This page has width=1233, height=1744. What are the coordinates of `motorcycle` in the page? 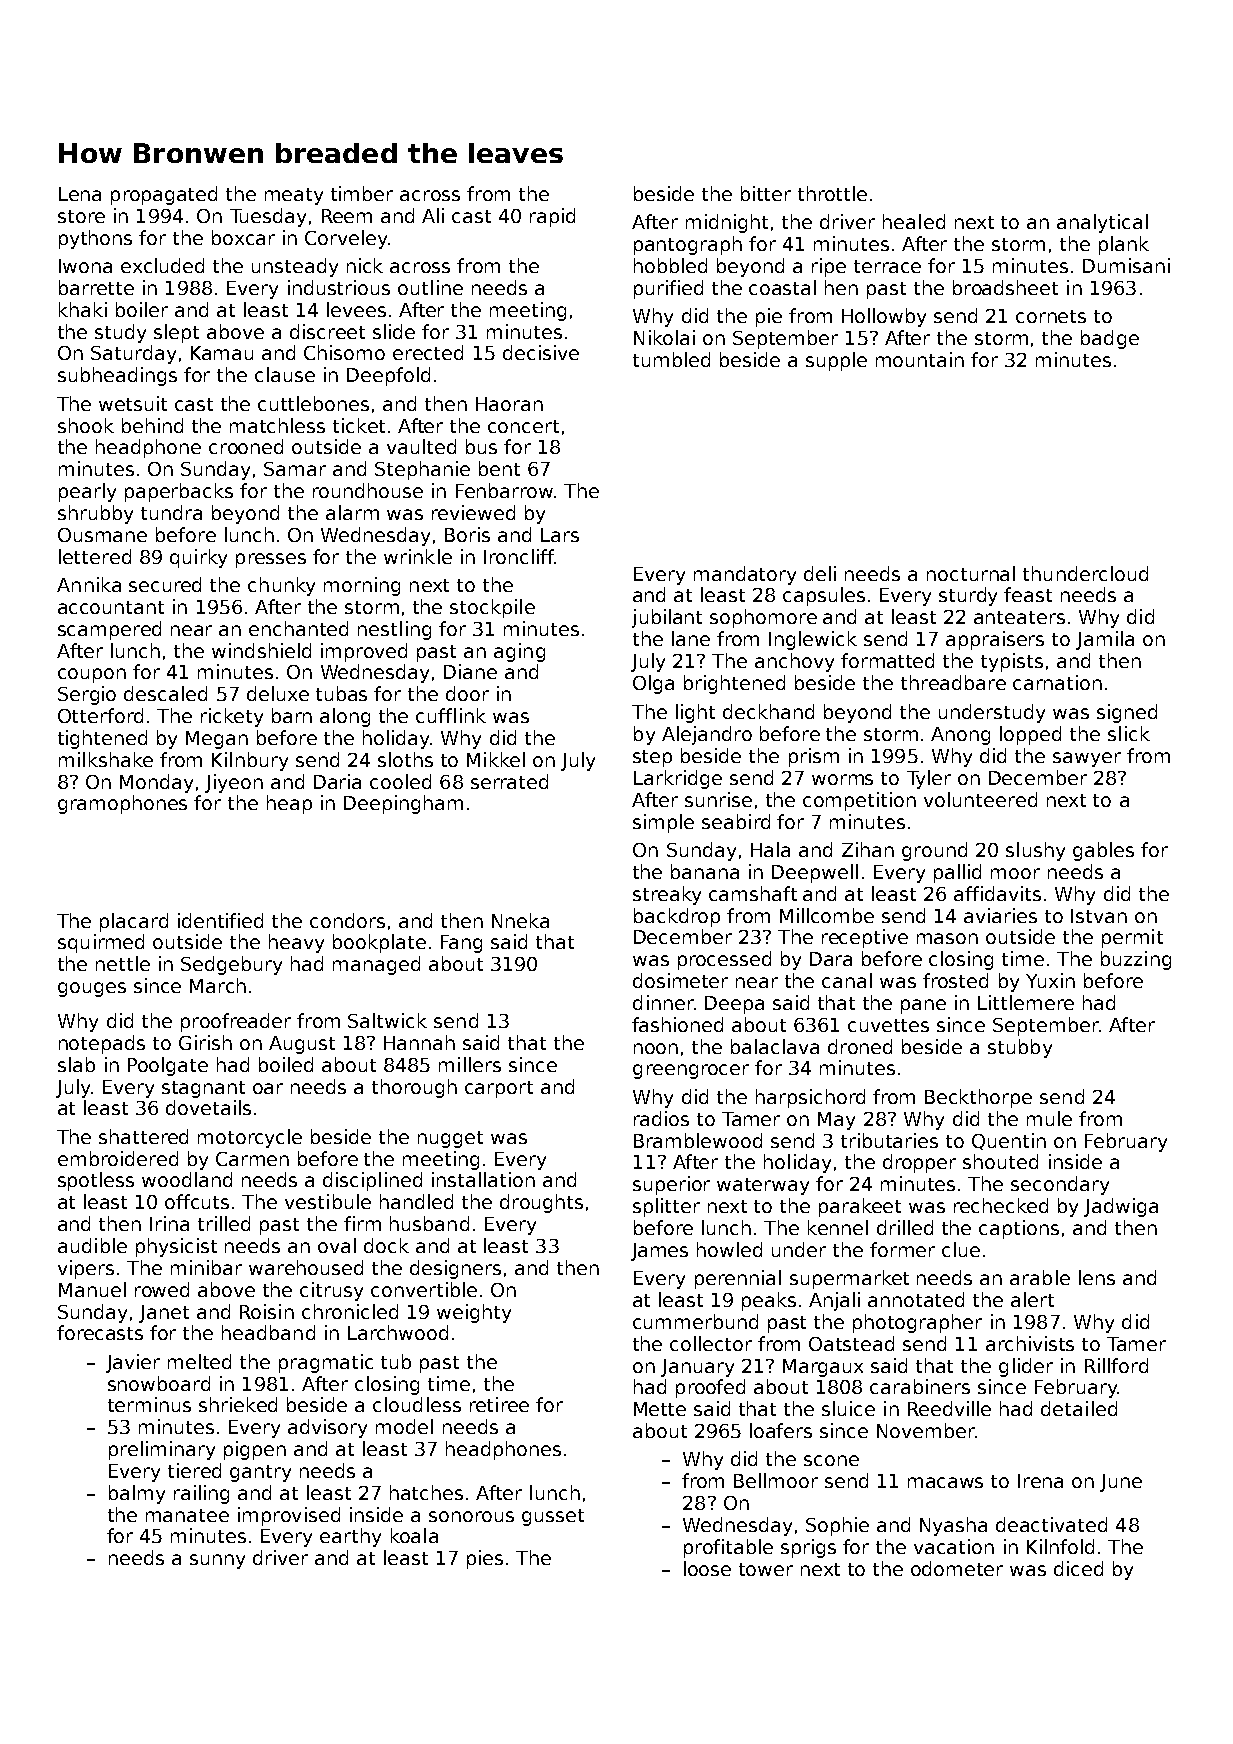 It's located at (250, 1138).
